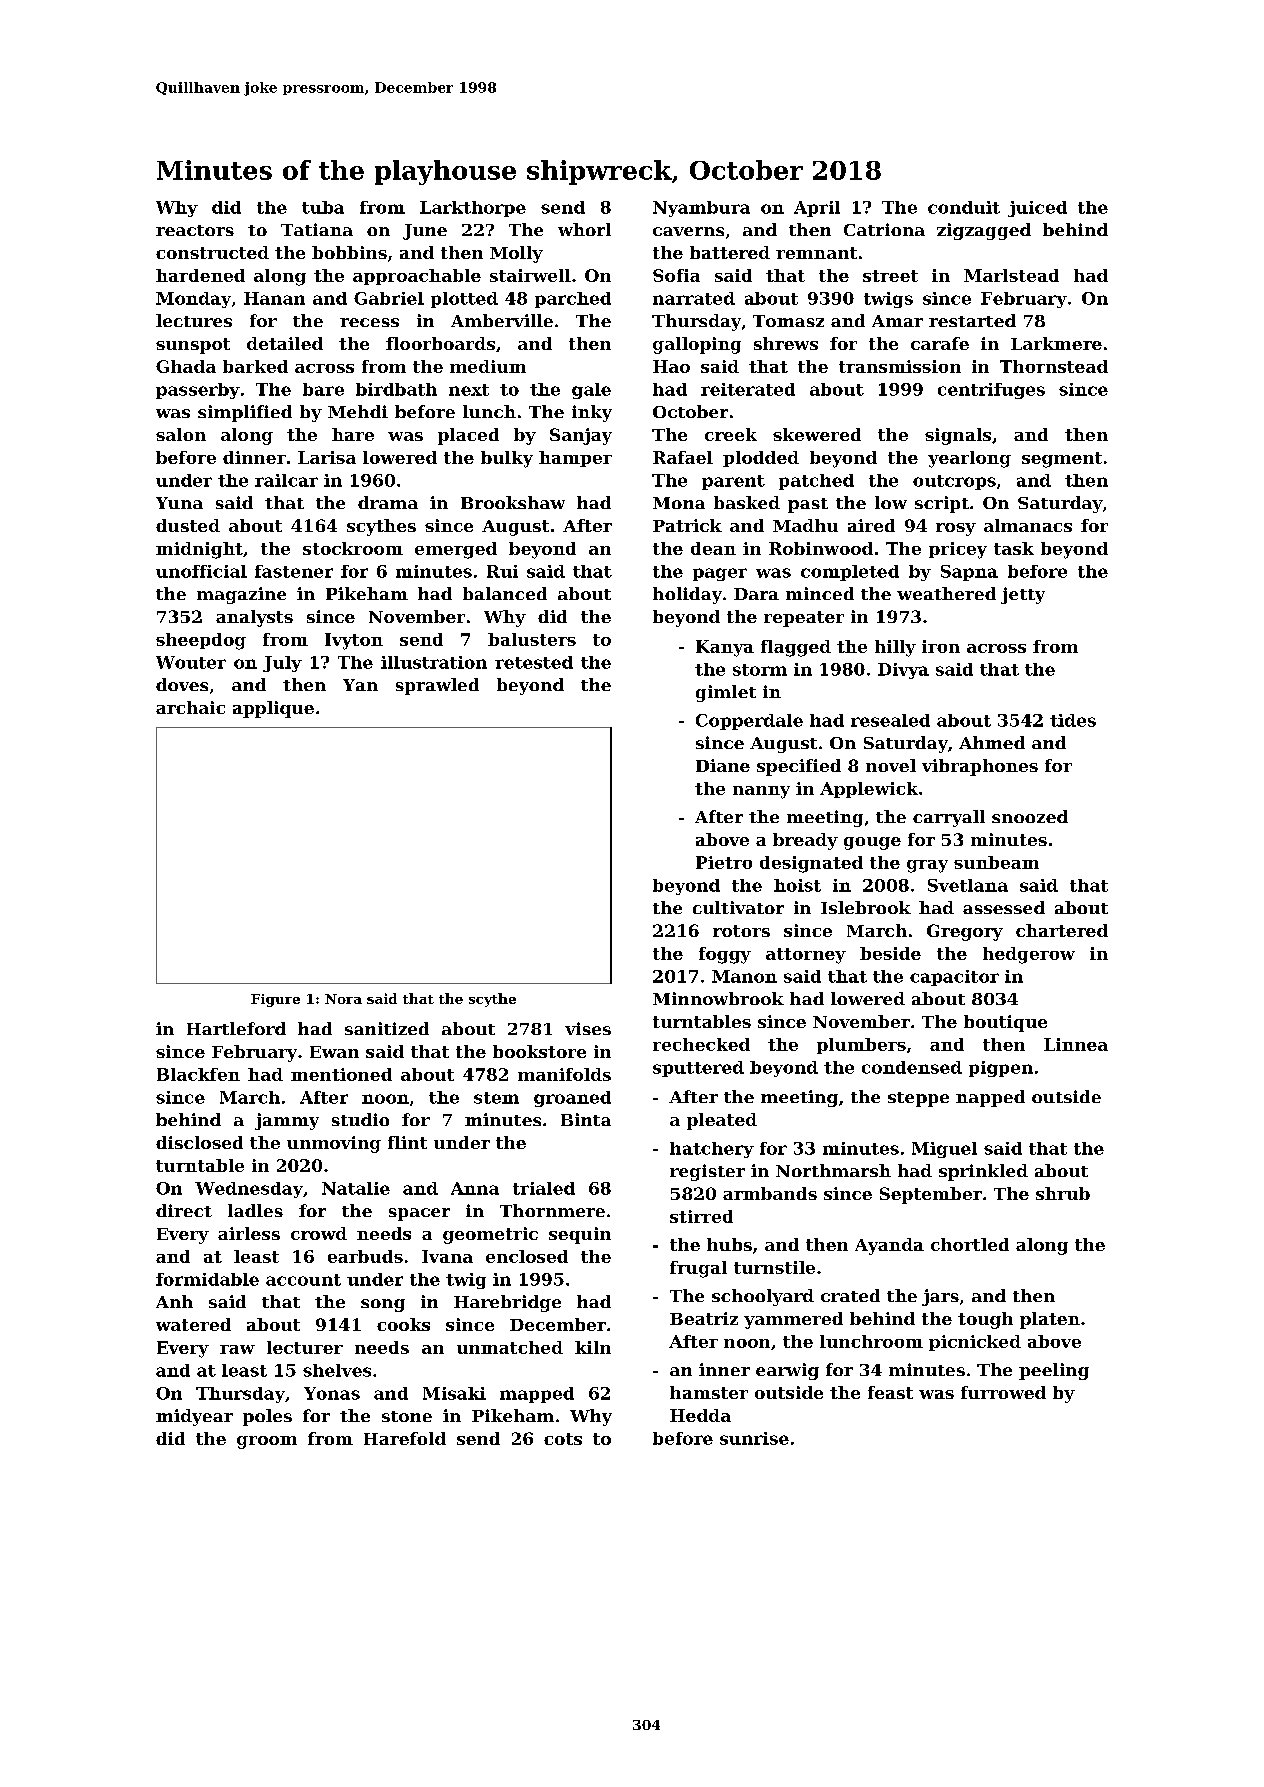  I want to click on vises, so click(588, 1028).
